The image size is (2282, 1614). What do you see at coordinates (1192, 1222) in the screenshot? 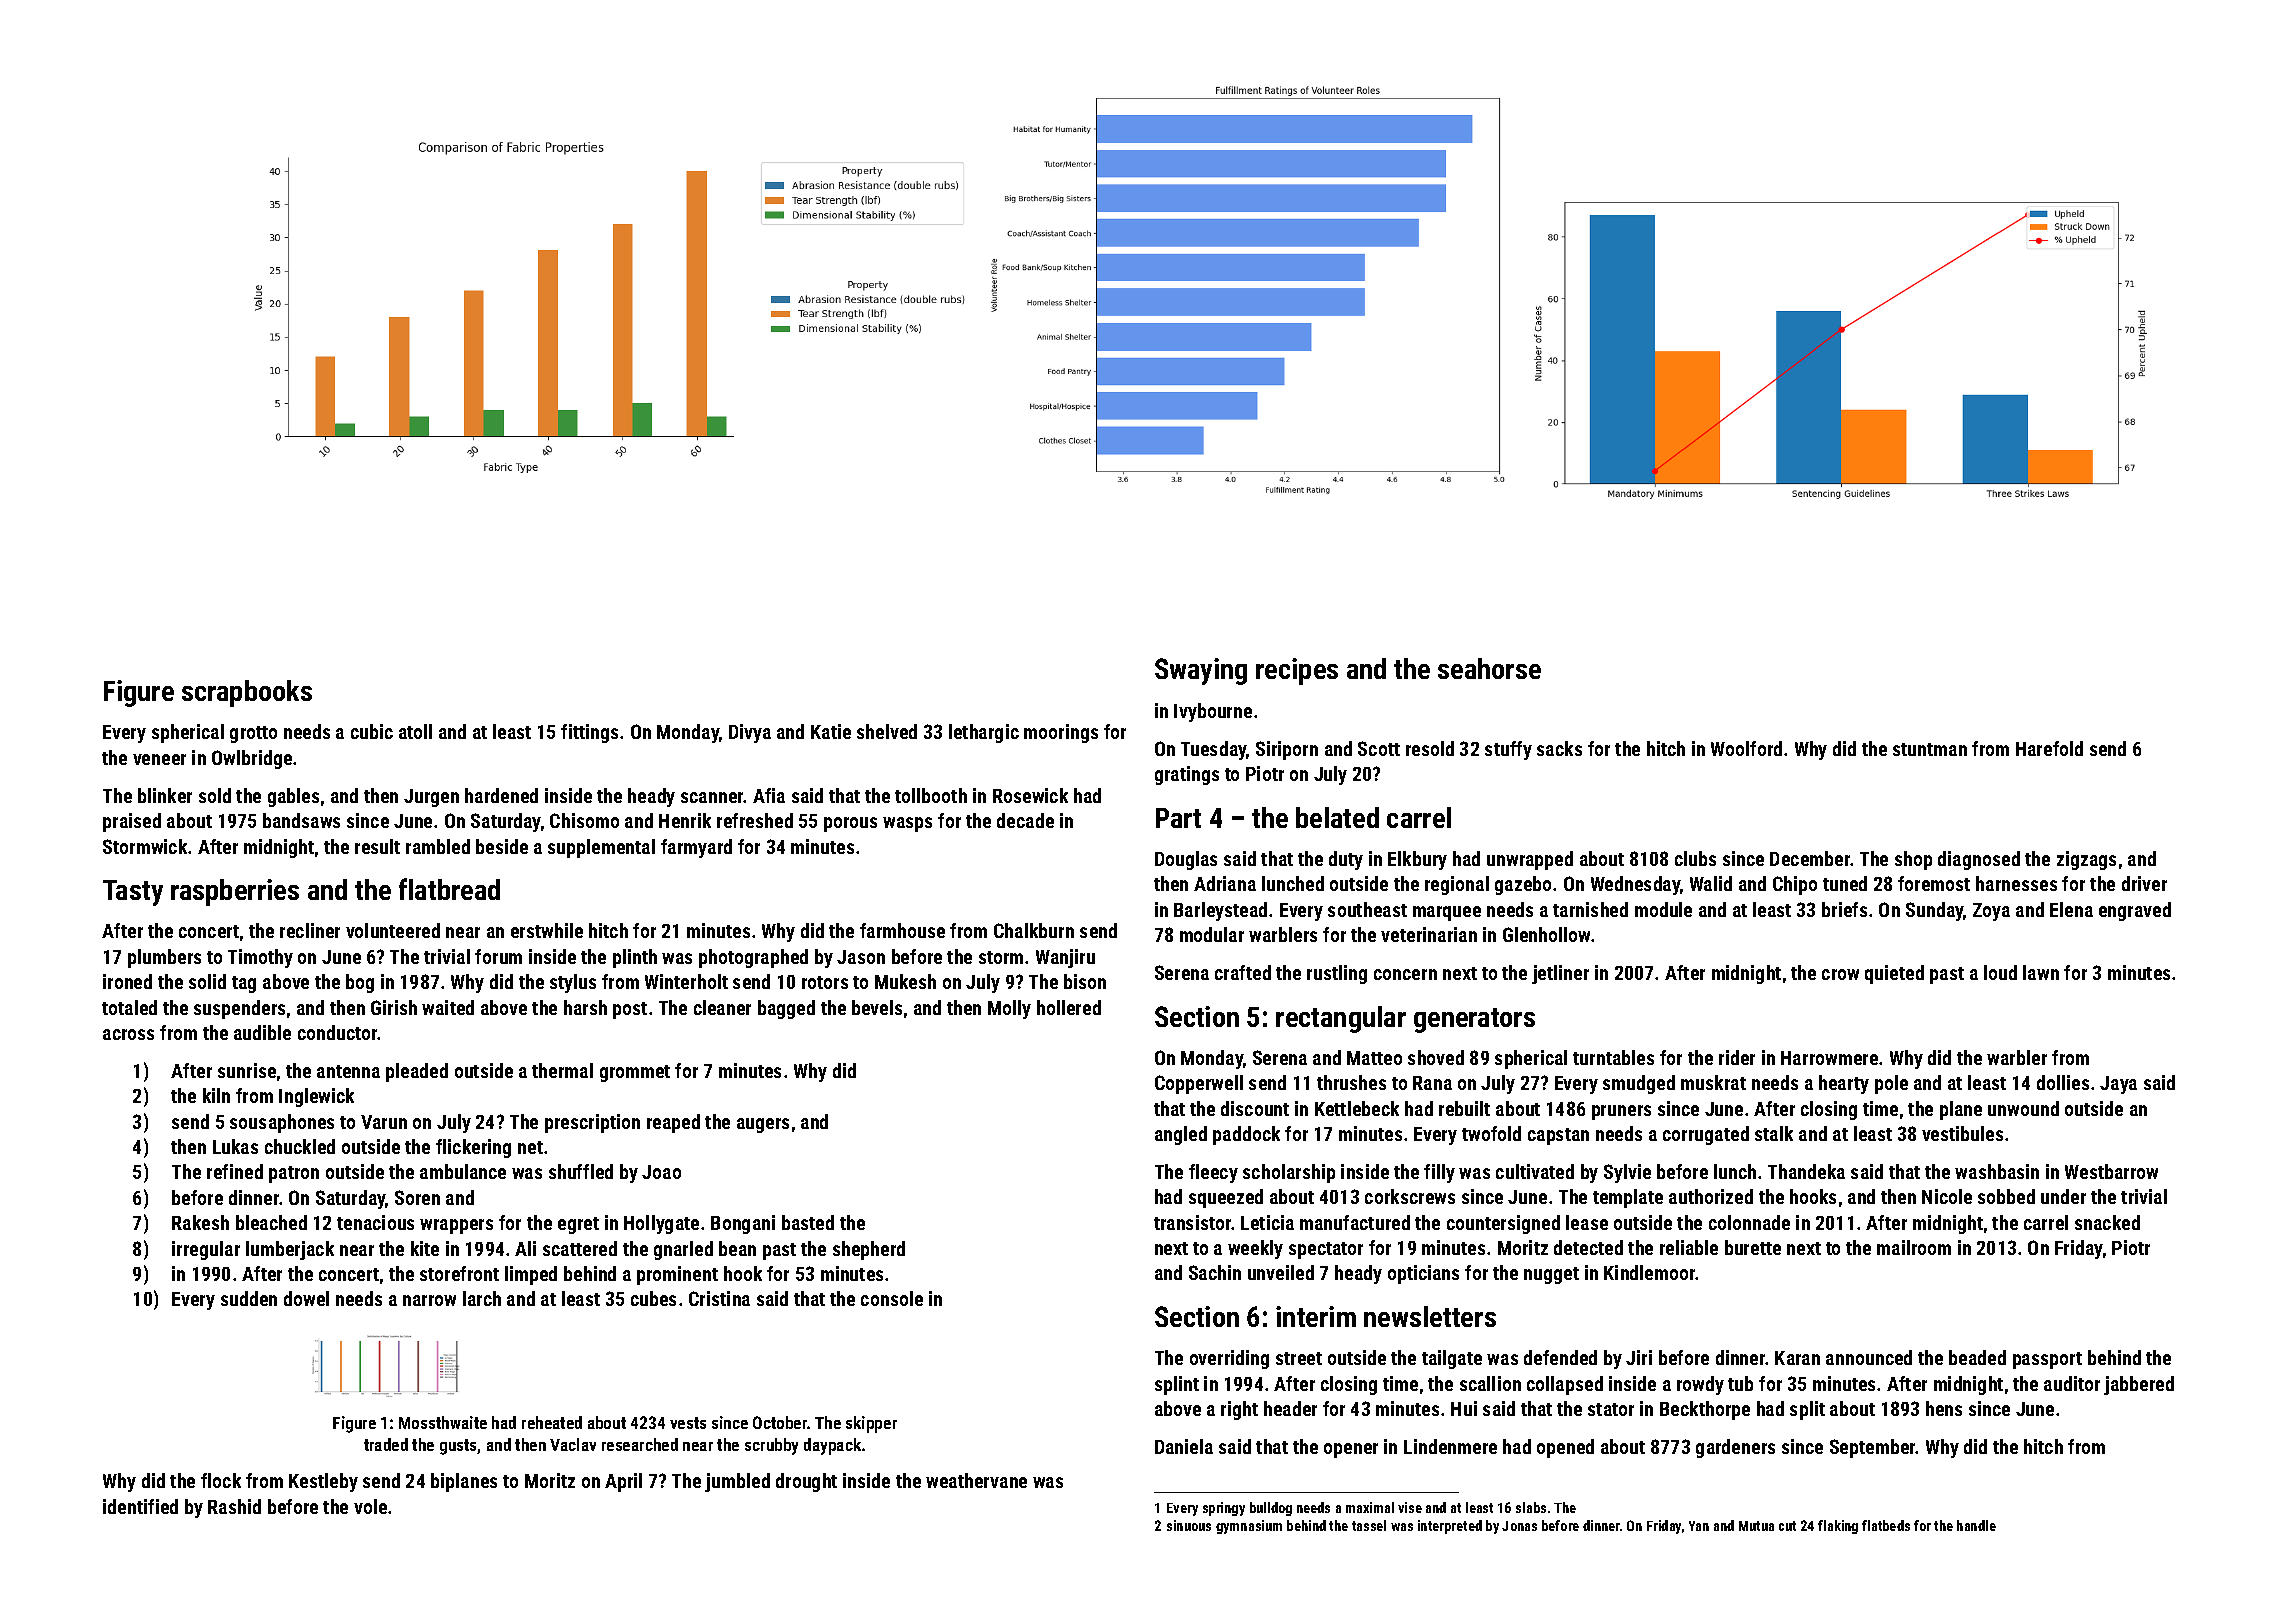
I see `transistor` at bounding box center [1192, 1222].
